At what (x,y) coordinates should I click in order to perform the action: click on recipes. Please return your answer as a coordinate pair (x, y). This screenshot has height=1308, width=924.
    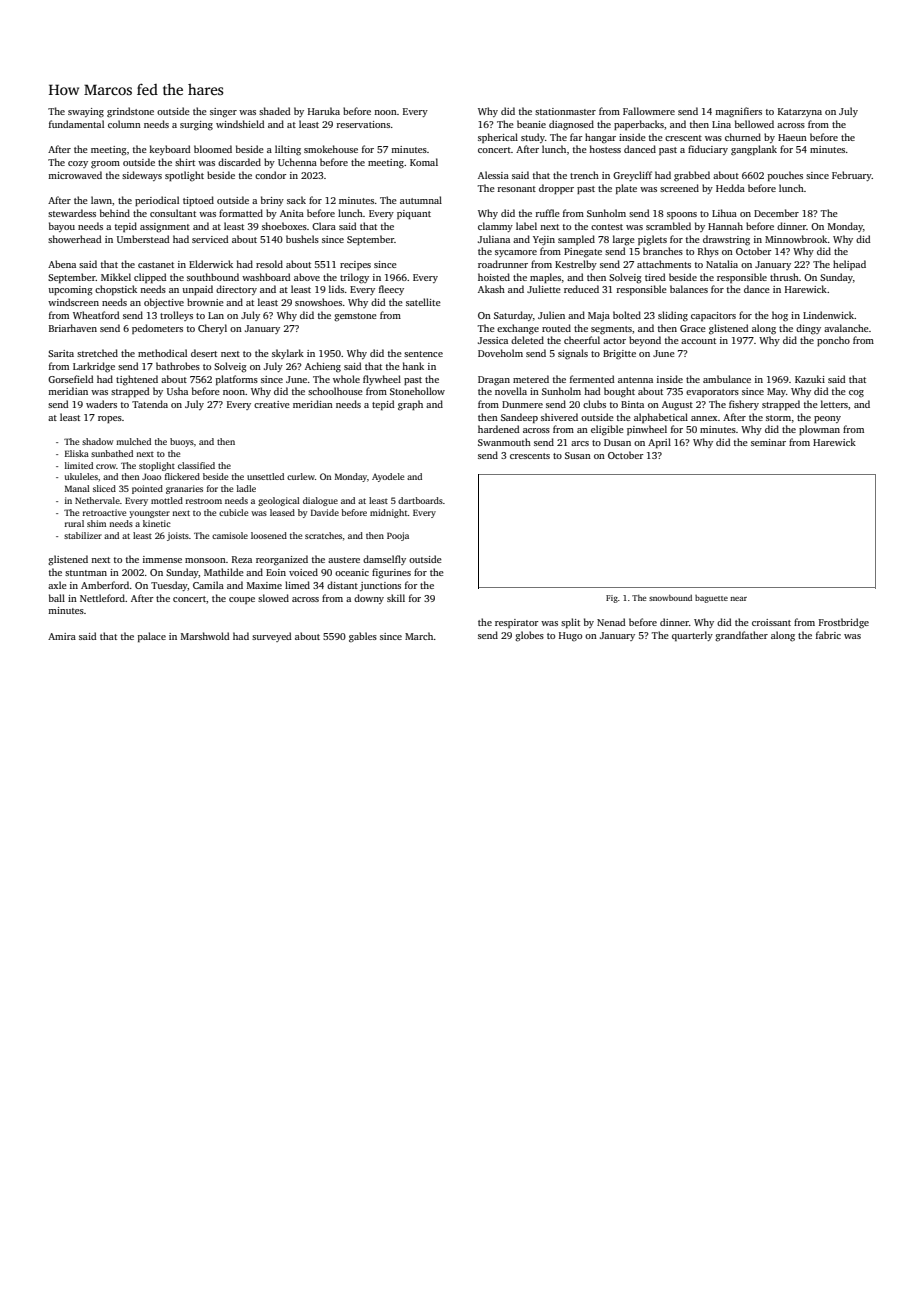
    Looking at the image, I should click on (355, 265).
